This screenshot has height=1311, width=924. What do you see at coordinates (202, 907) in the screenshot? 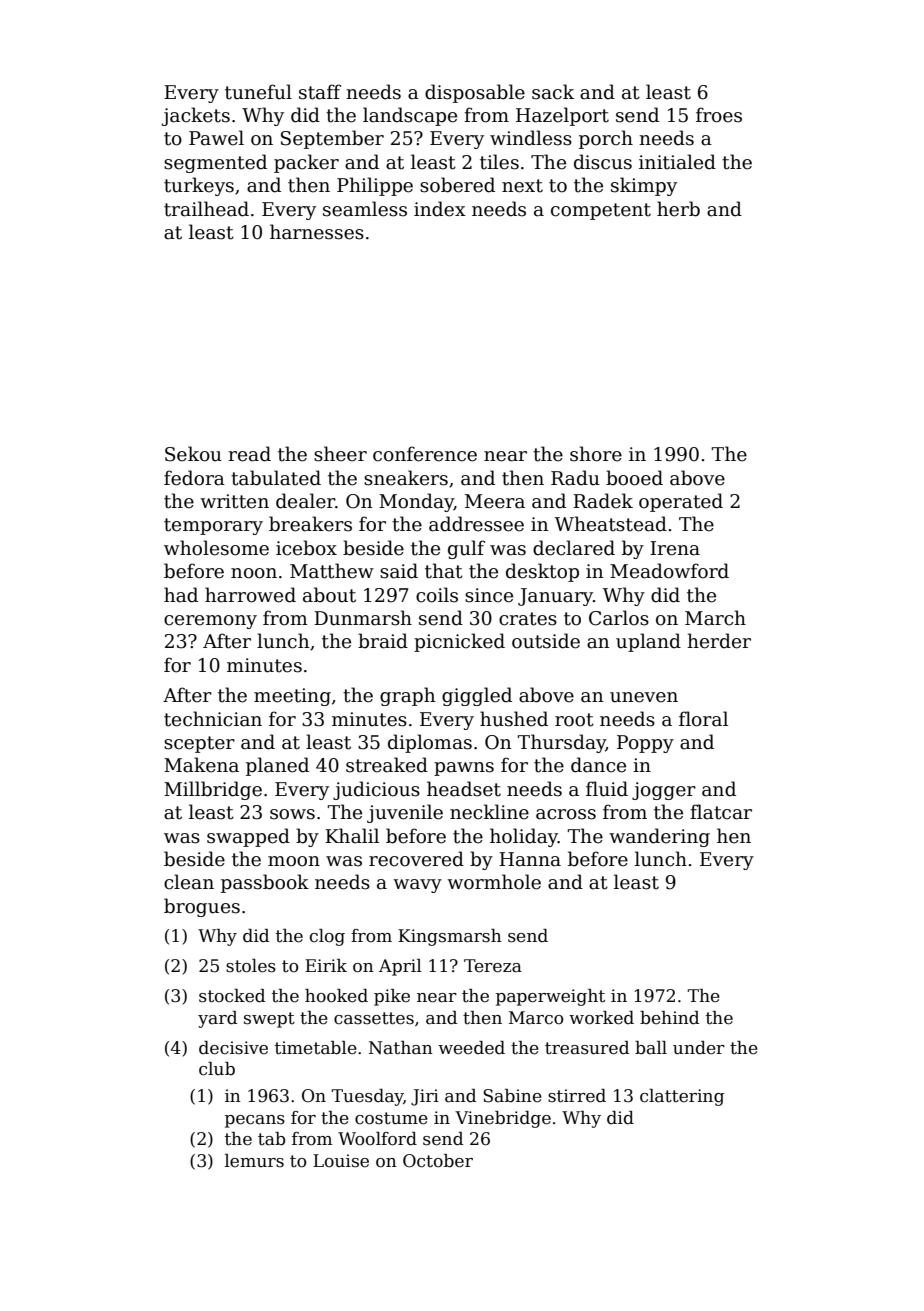
I see `brogues` at bounding box center [202, 907].
